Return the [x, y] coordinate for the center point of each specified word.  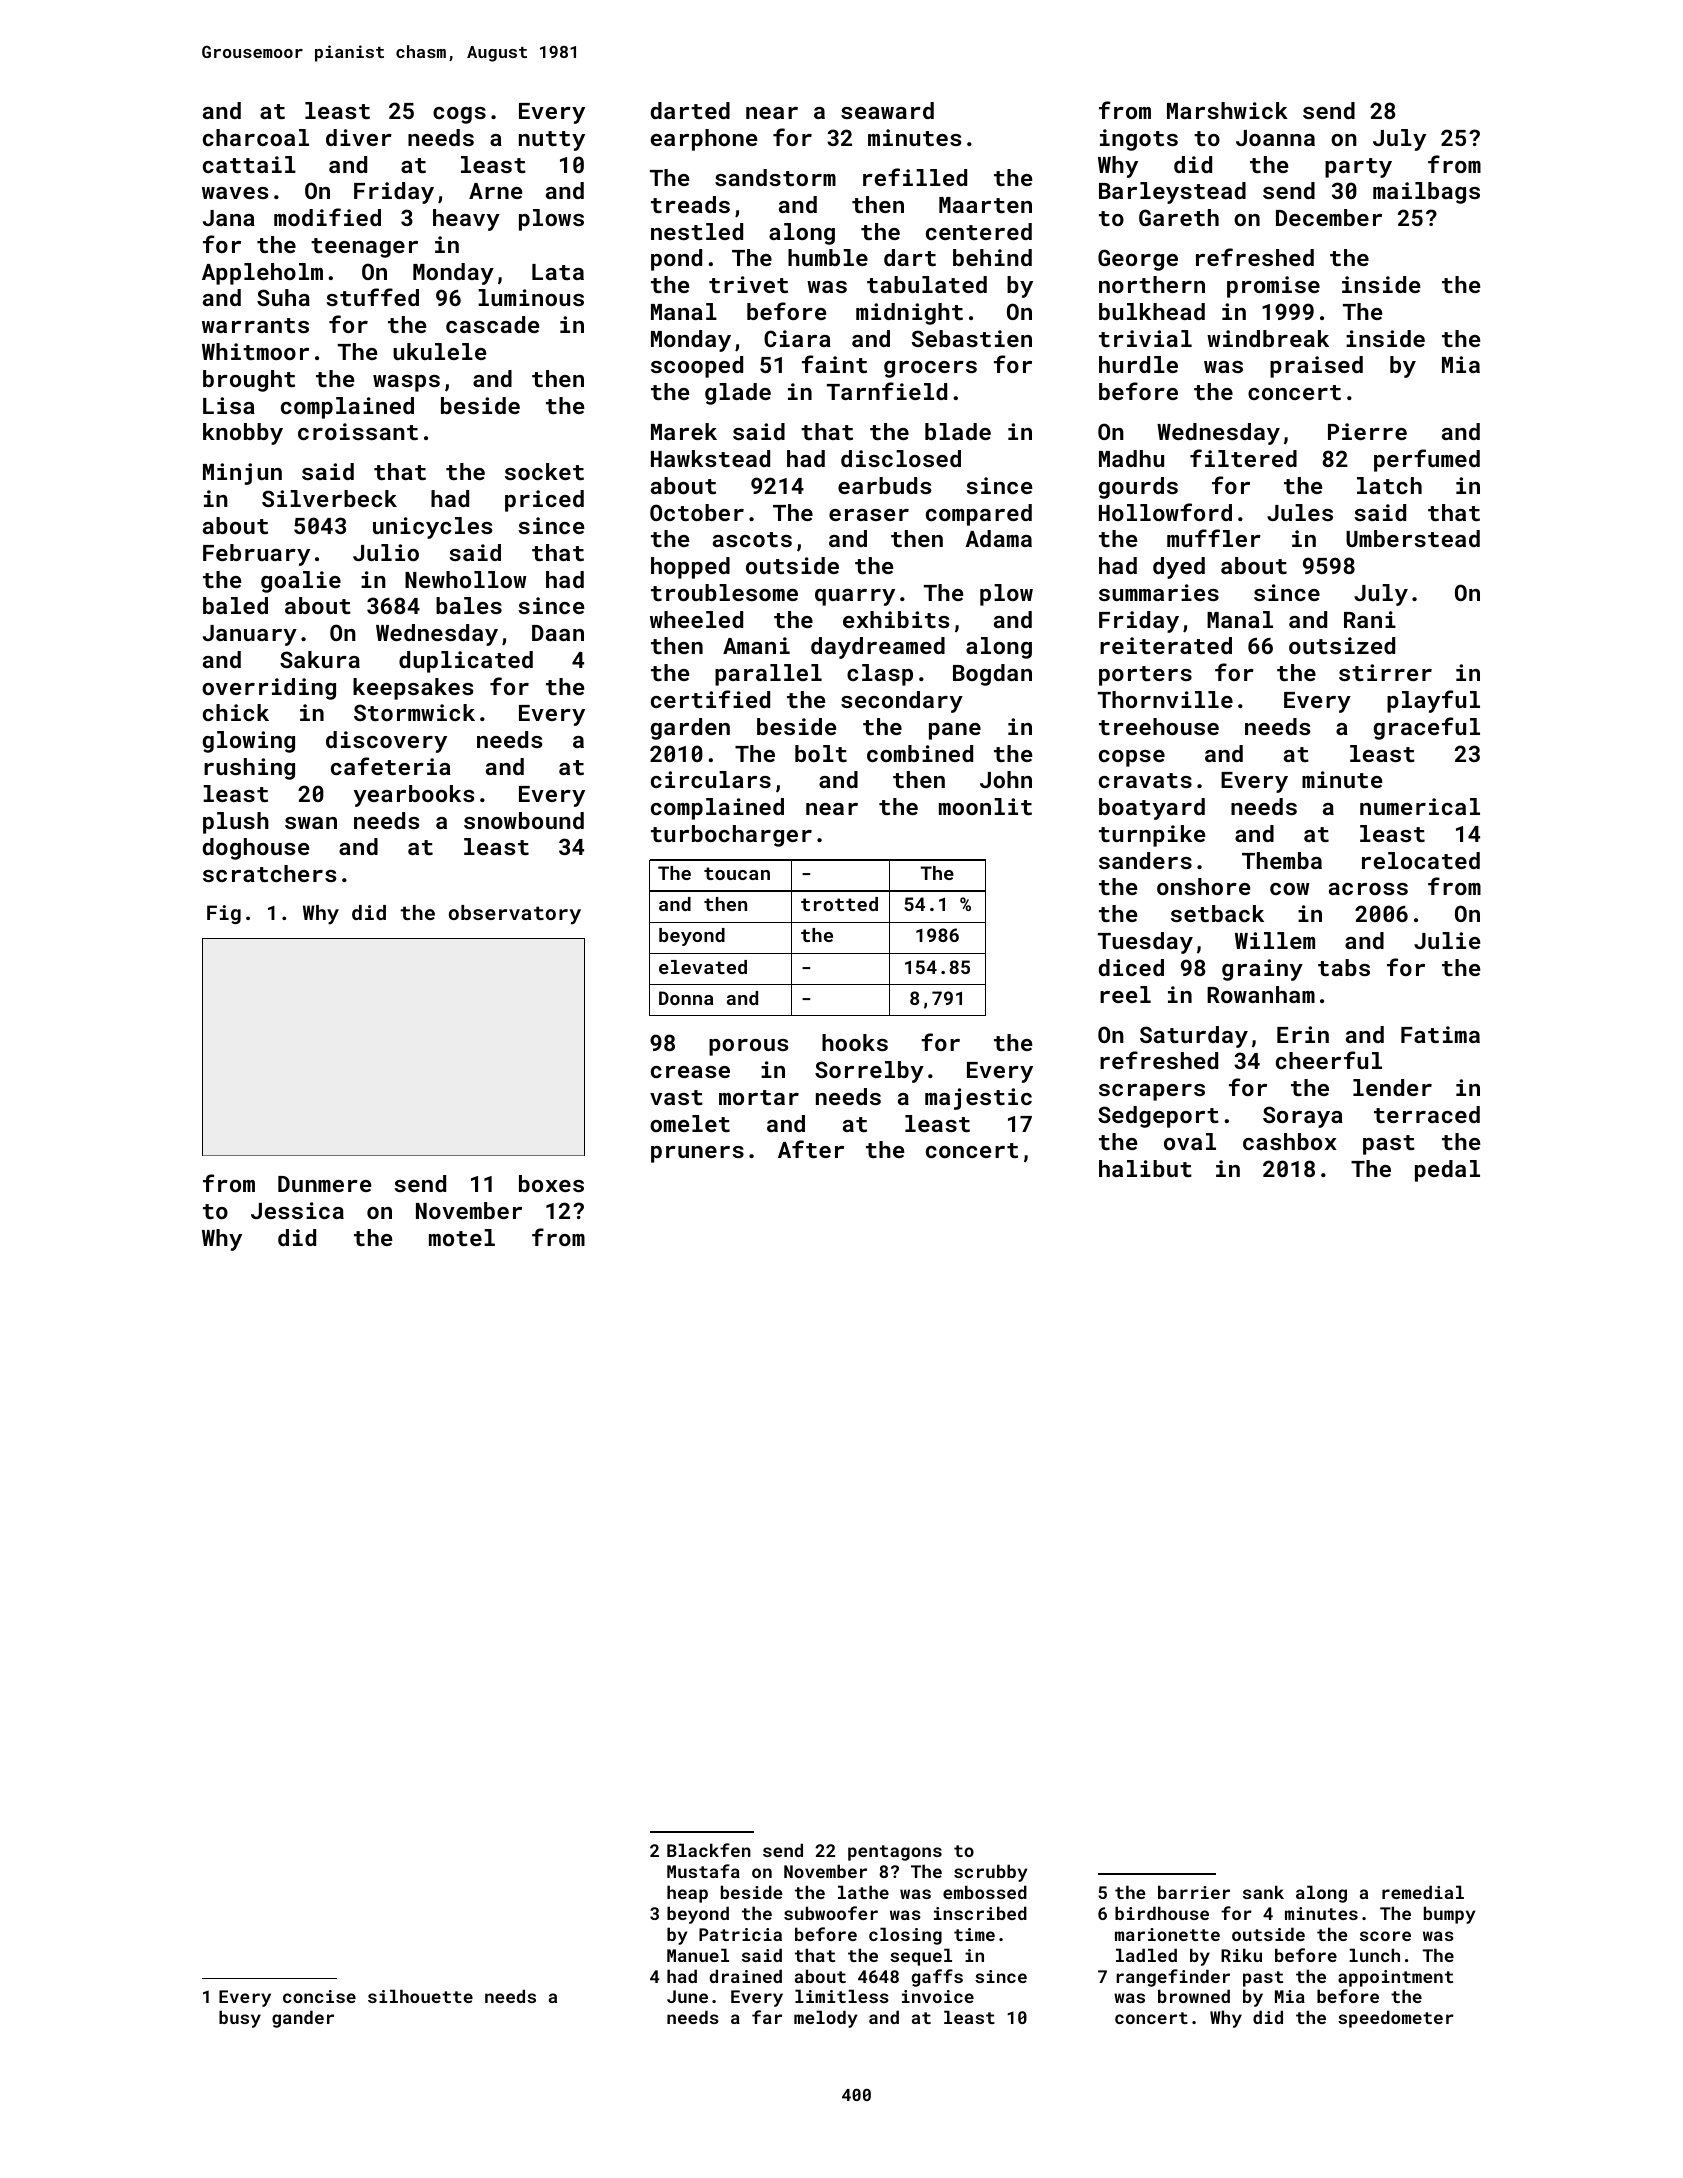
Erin [1303, 1034]
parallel [768, 675]
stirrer [1385, 672]
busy [240, 2019]
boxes [551, 1183]
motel [462, 1237]
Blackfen [709, 1850]
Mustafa [703, 1871]
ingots [1139, 140]
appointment [1395, 1978]
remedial [1423, 1892]
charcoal [256, 137]
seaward [887, 110]
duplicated [466, 662]
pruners [697, 1154]
